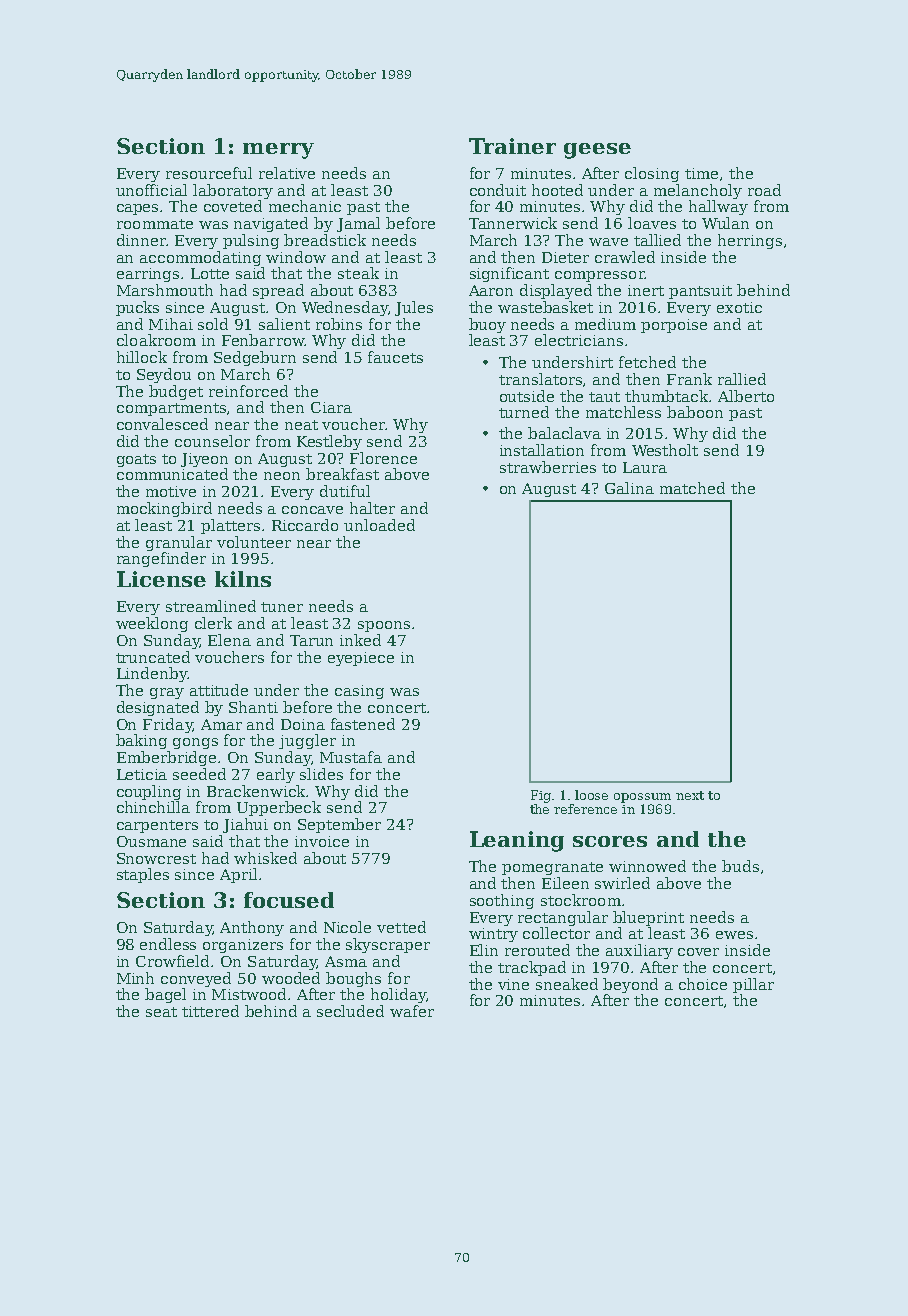 The image size is (908, 1316). I want to click on Galina, so click(629, 488).
